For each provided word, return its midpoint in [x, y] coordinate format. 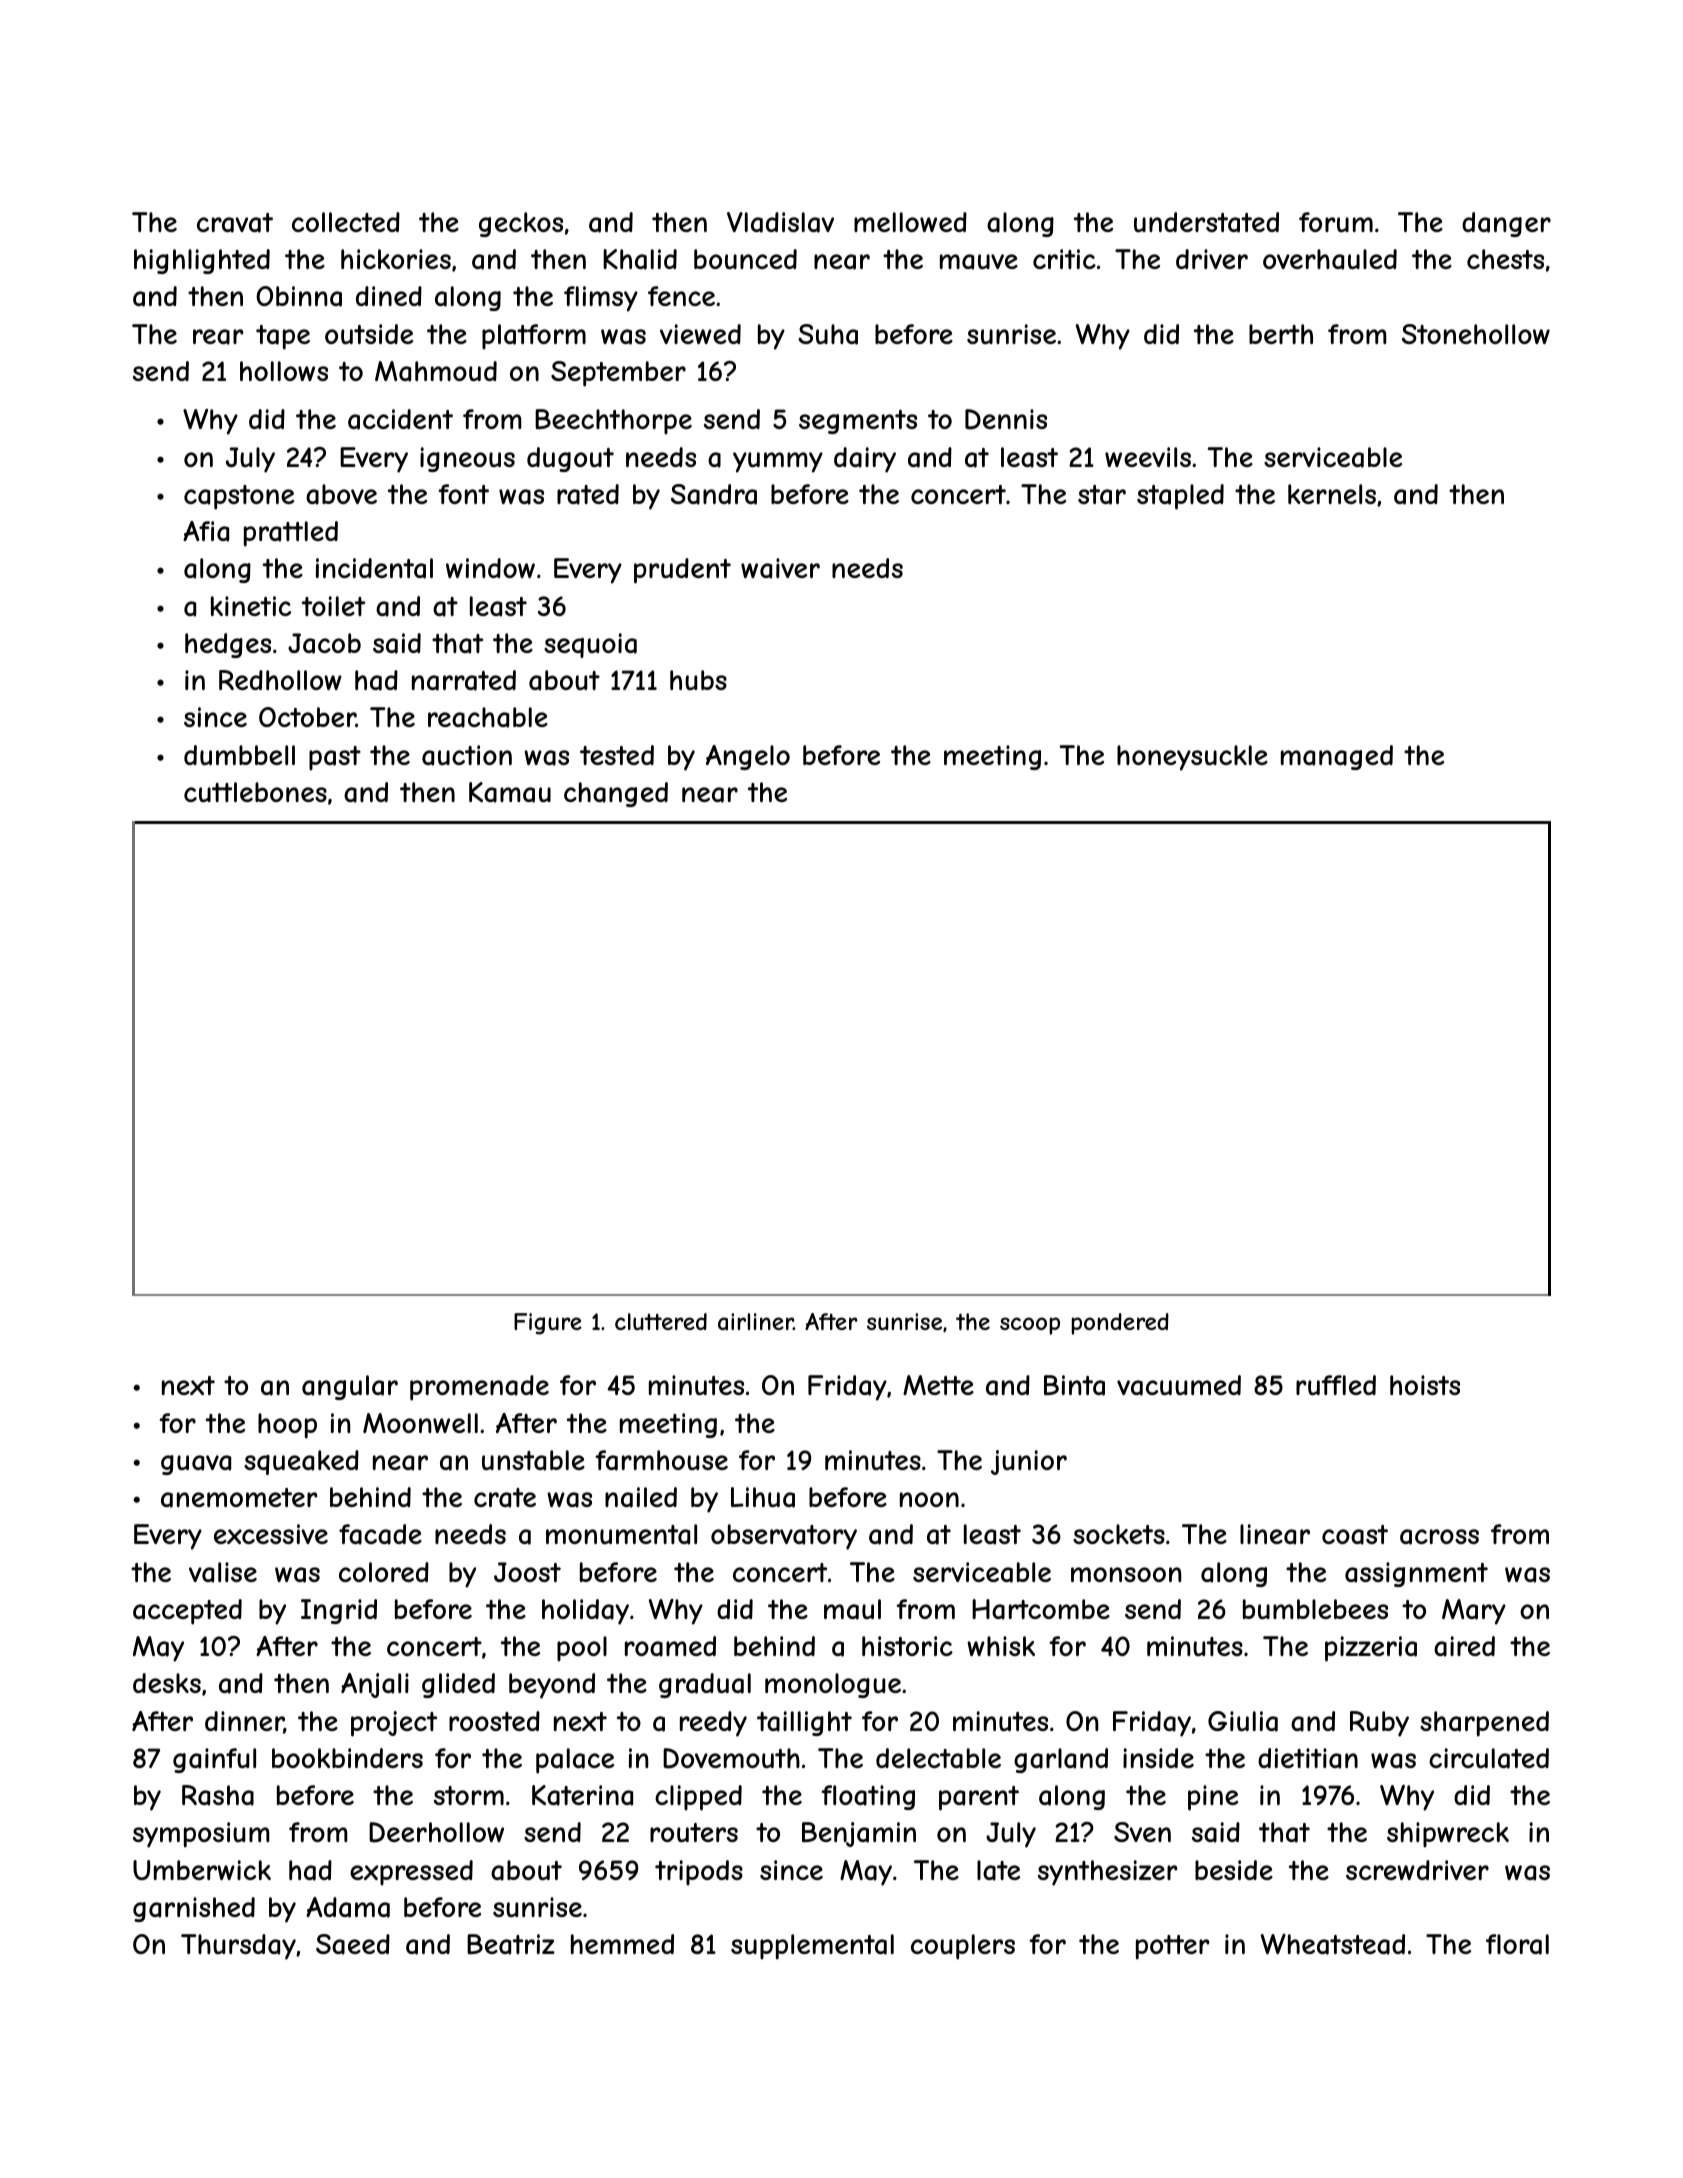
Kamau [510, 792]
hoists [1425, 1385]
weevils [1148, 457]
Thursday [238, 1947]
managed [1337, 757]
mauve [979, 262]
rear [218, 337]
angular [350, 1387]
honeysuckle [1192, 758]
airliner [755, 1322]
